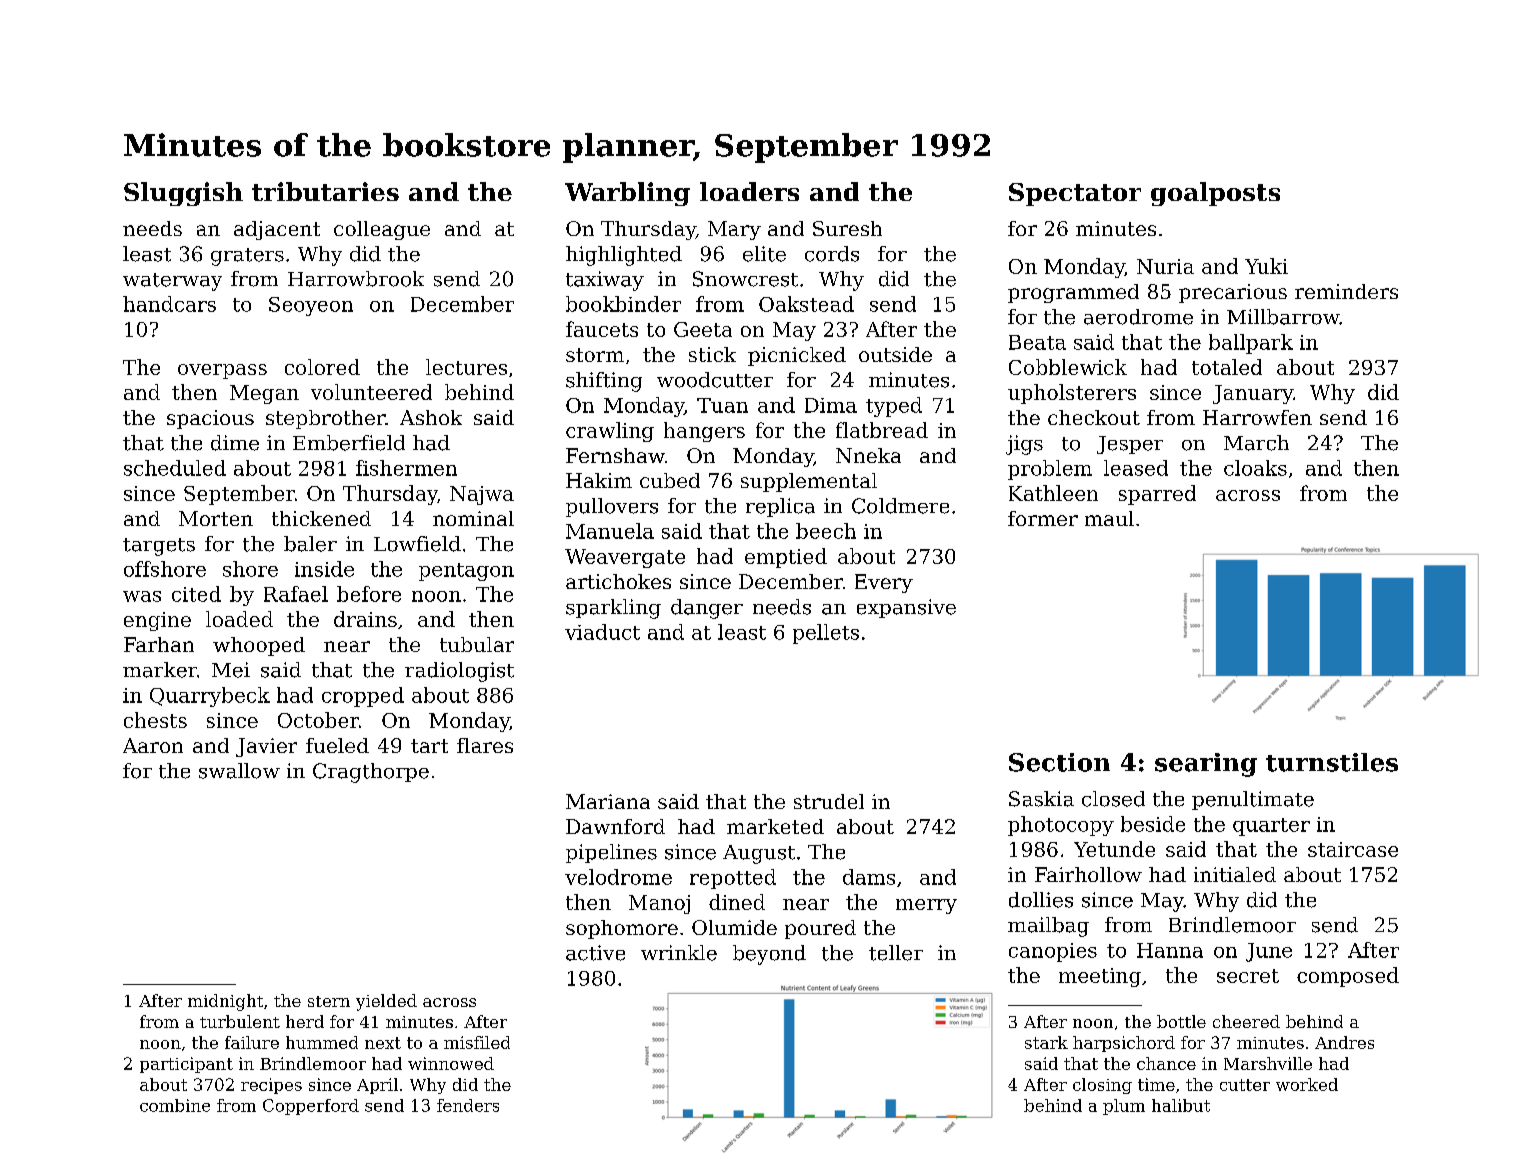 The height and width of the screenshot is (1176, 1522). I want to click on stark, so click(1046, 1042).
